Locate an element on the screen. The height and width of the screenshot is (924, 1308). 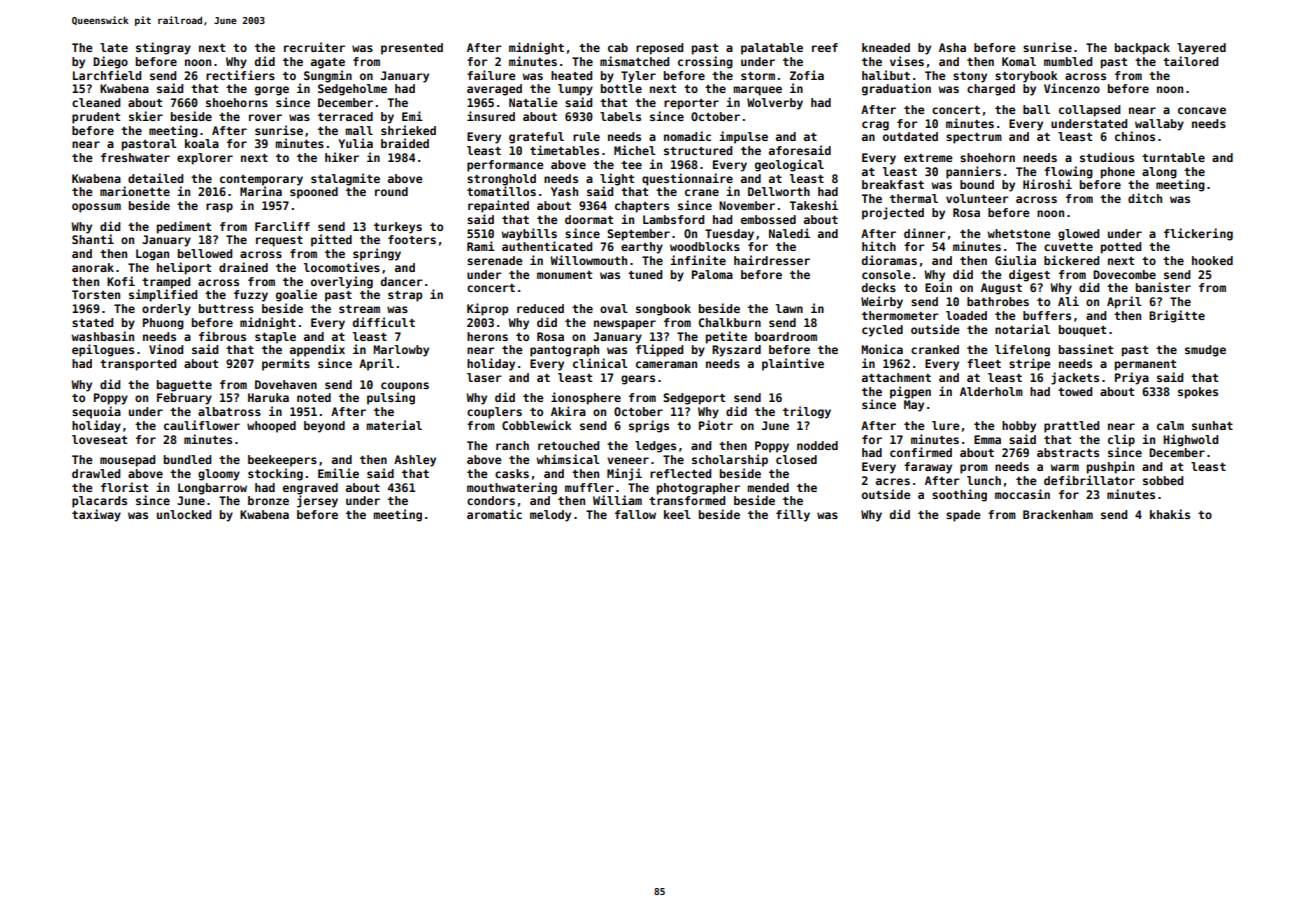
presented is located at coordinates (412, 49).
